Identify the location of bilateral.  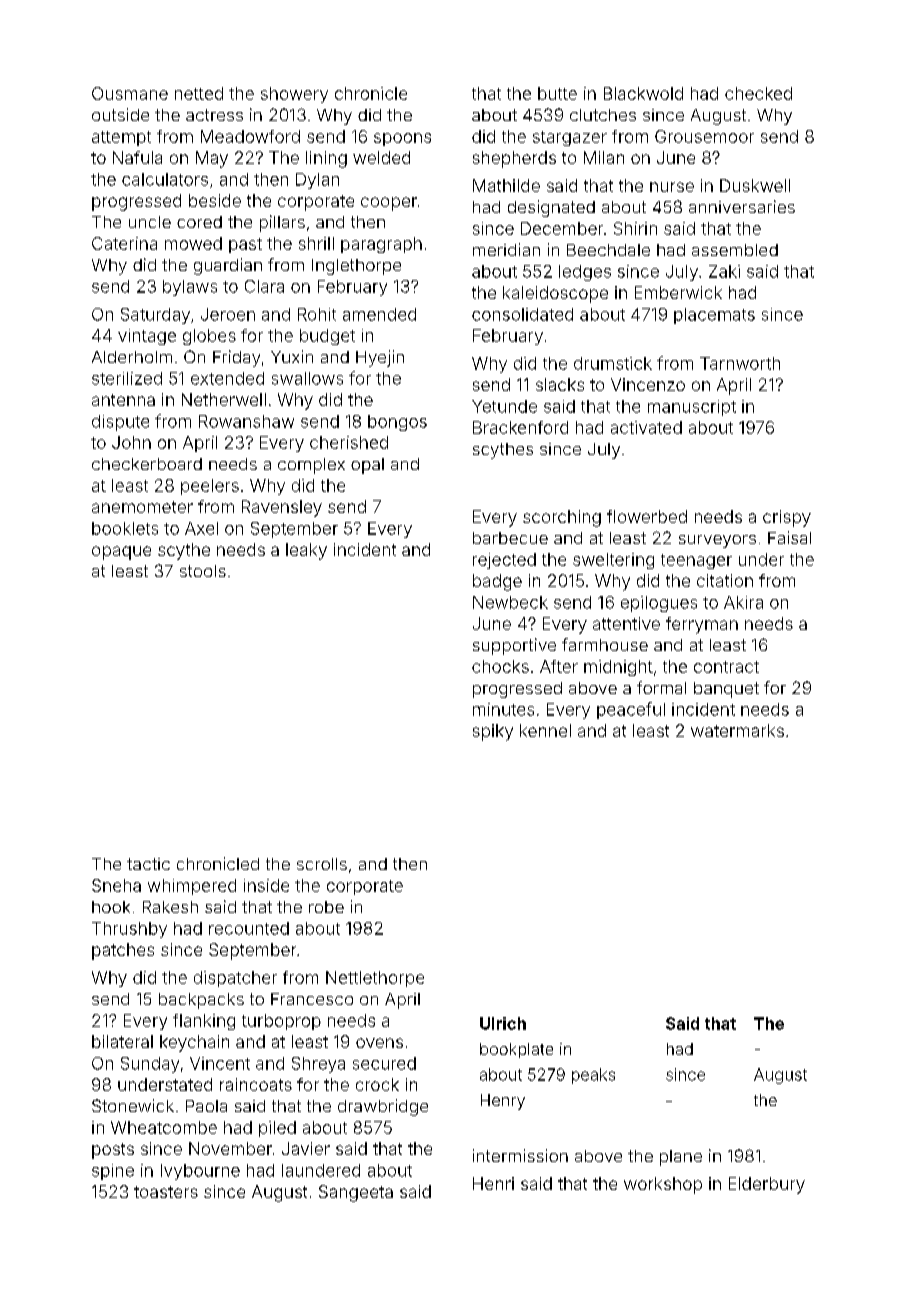
(122, 1041).
